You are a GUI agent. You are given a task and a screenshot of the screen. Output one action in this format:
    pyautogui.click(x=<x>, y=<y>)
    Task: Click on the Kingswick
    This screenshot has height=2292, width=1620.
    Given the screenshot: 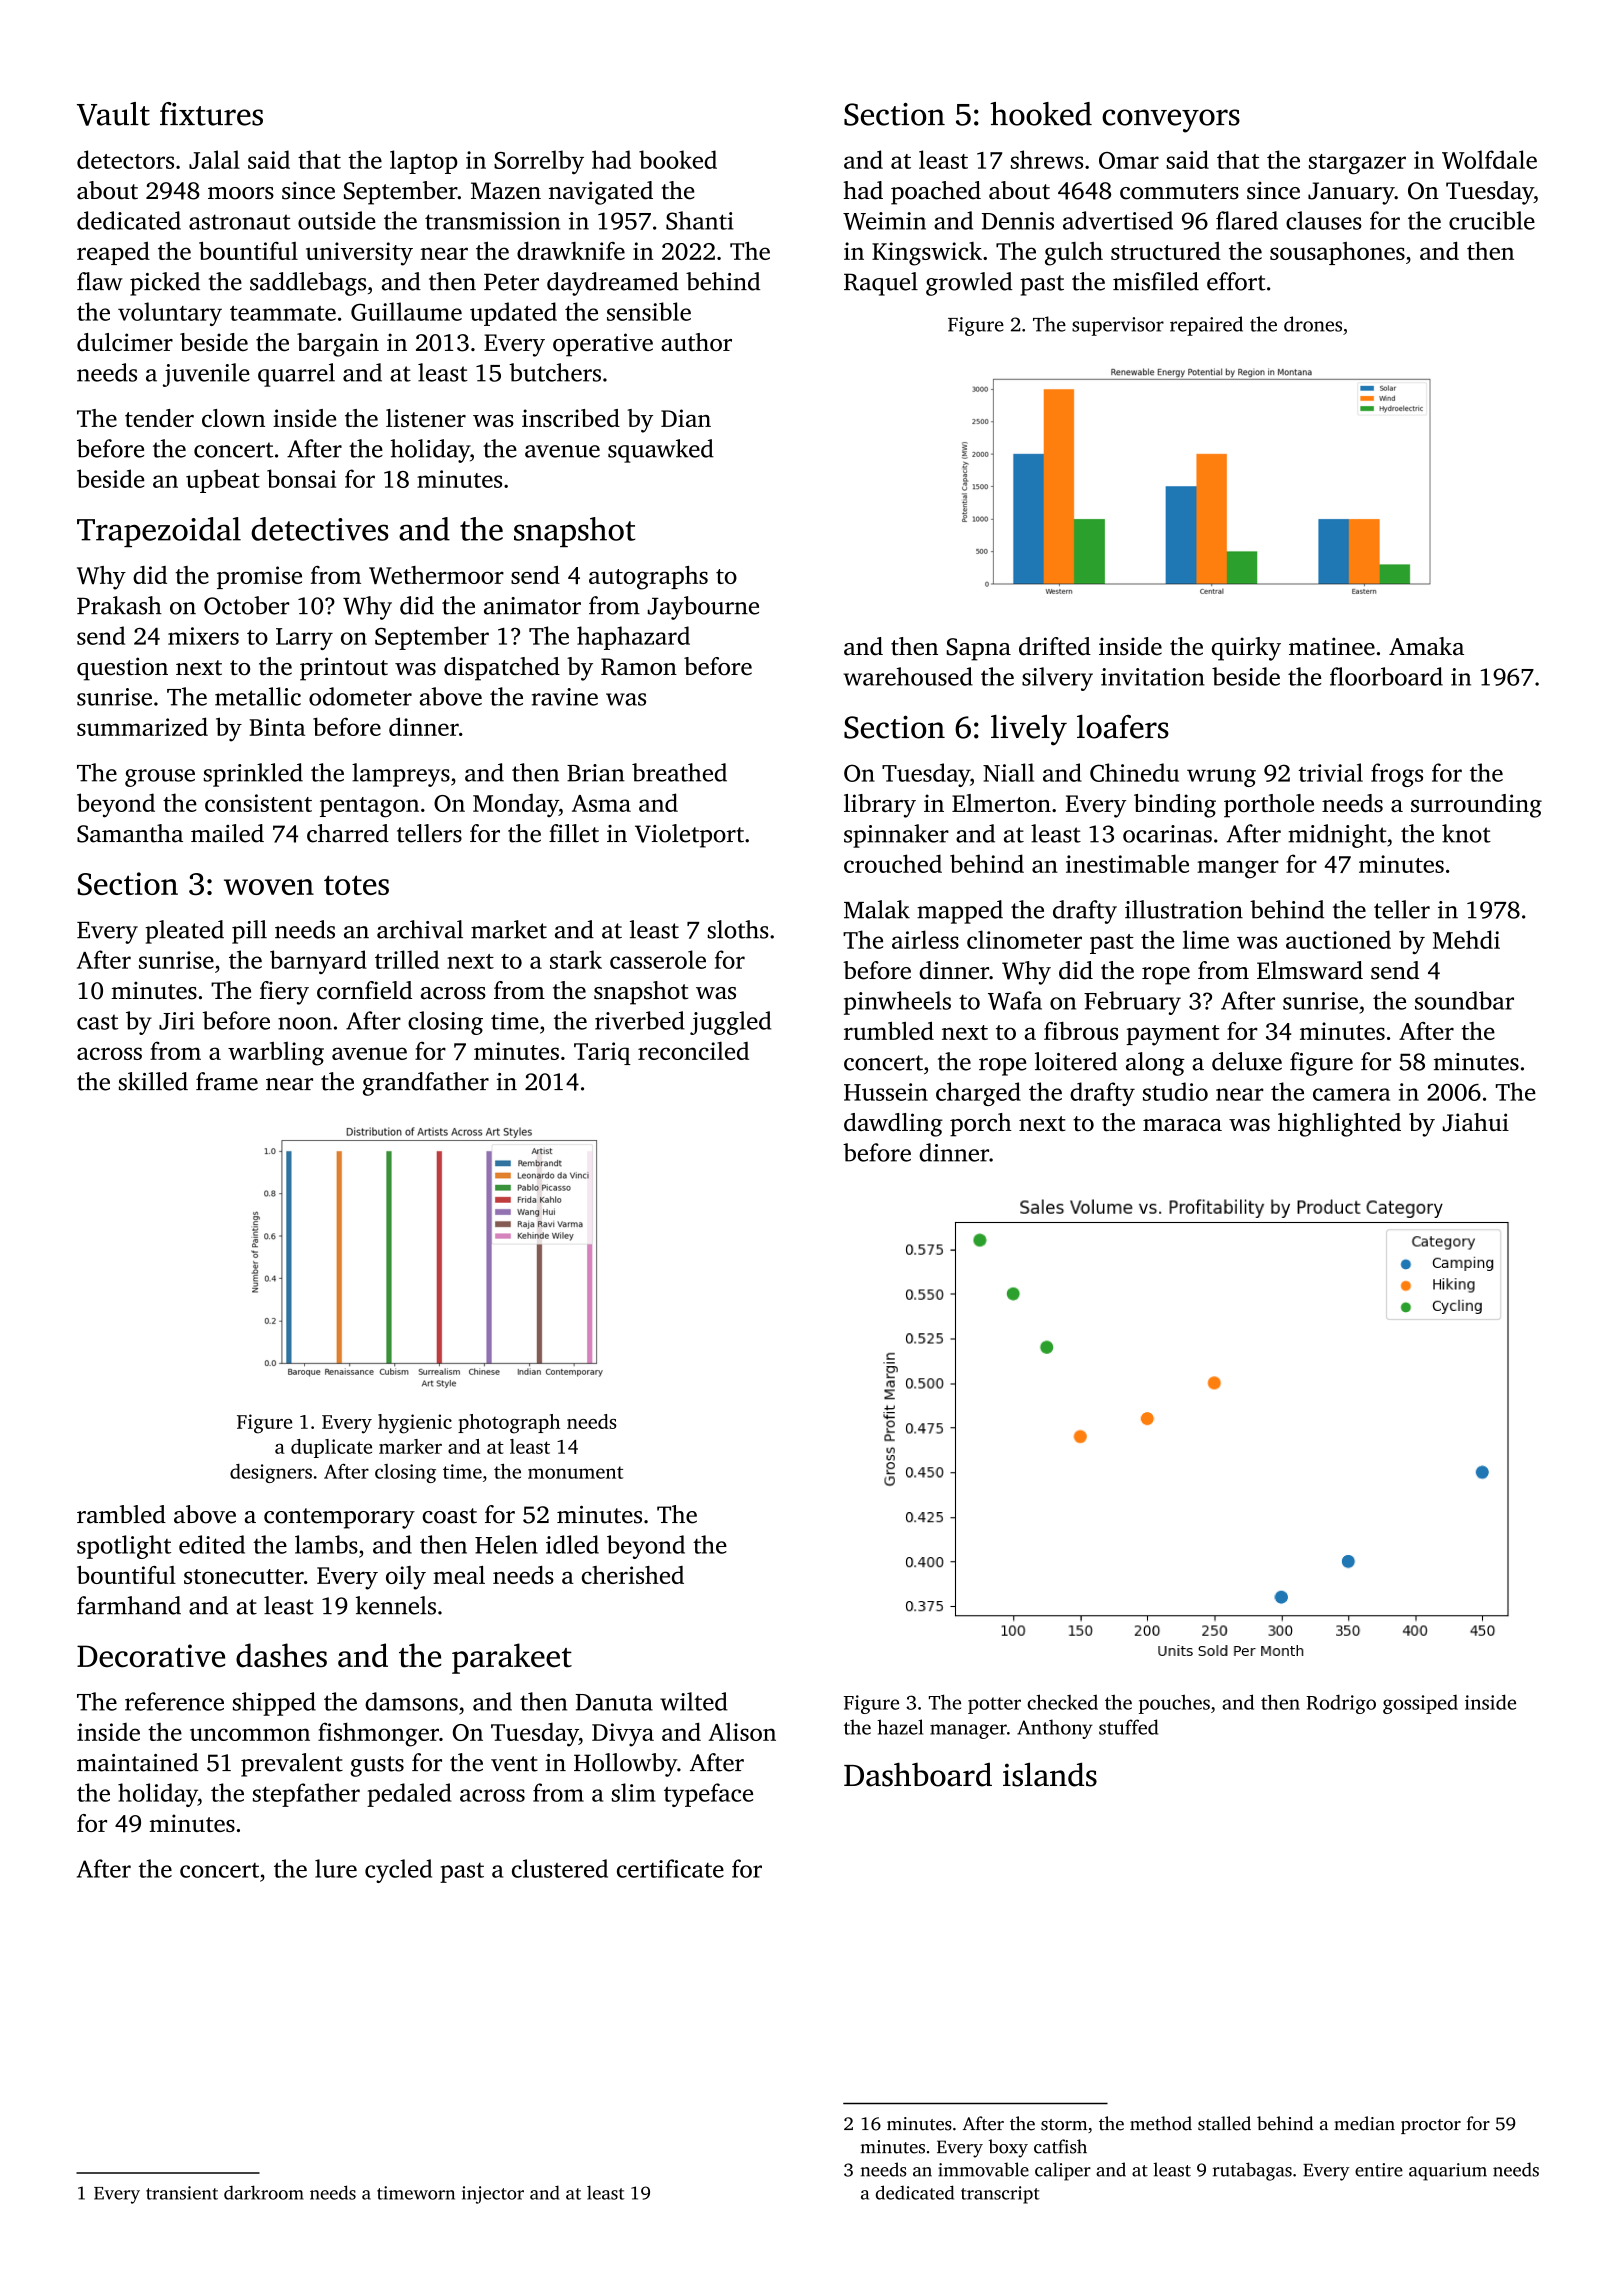 What is the action you would take?
    pyautogui.click(x=927, y=254)
